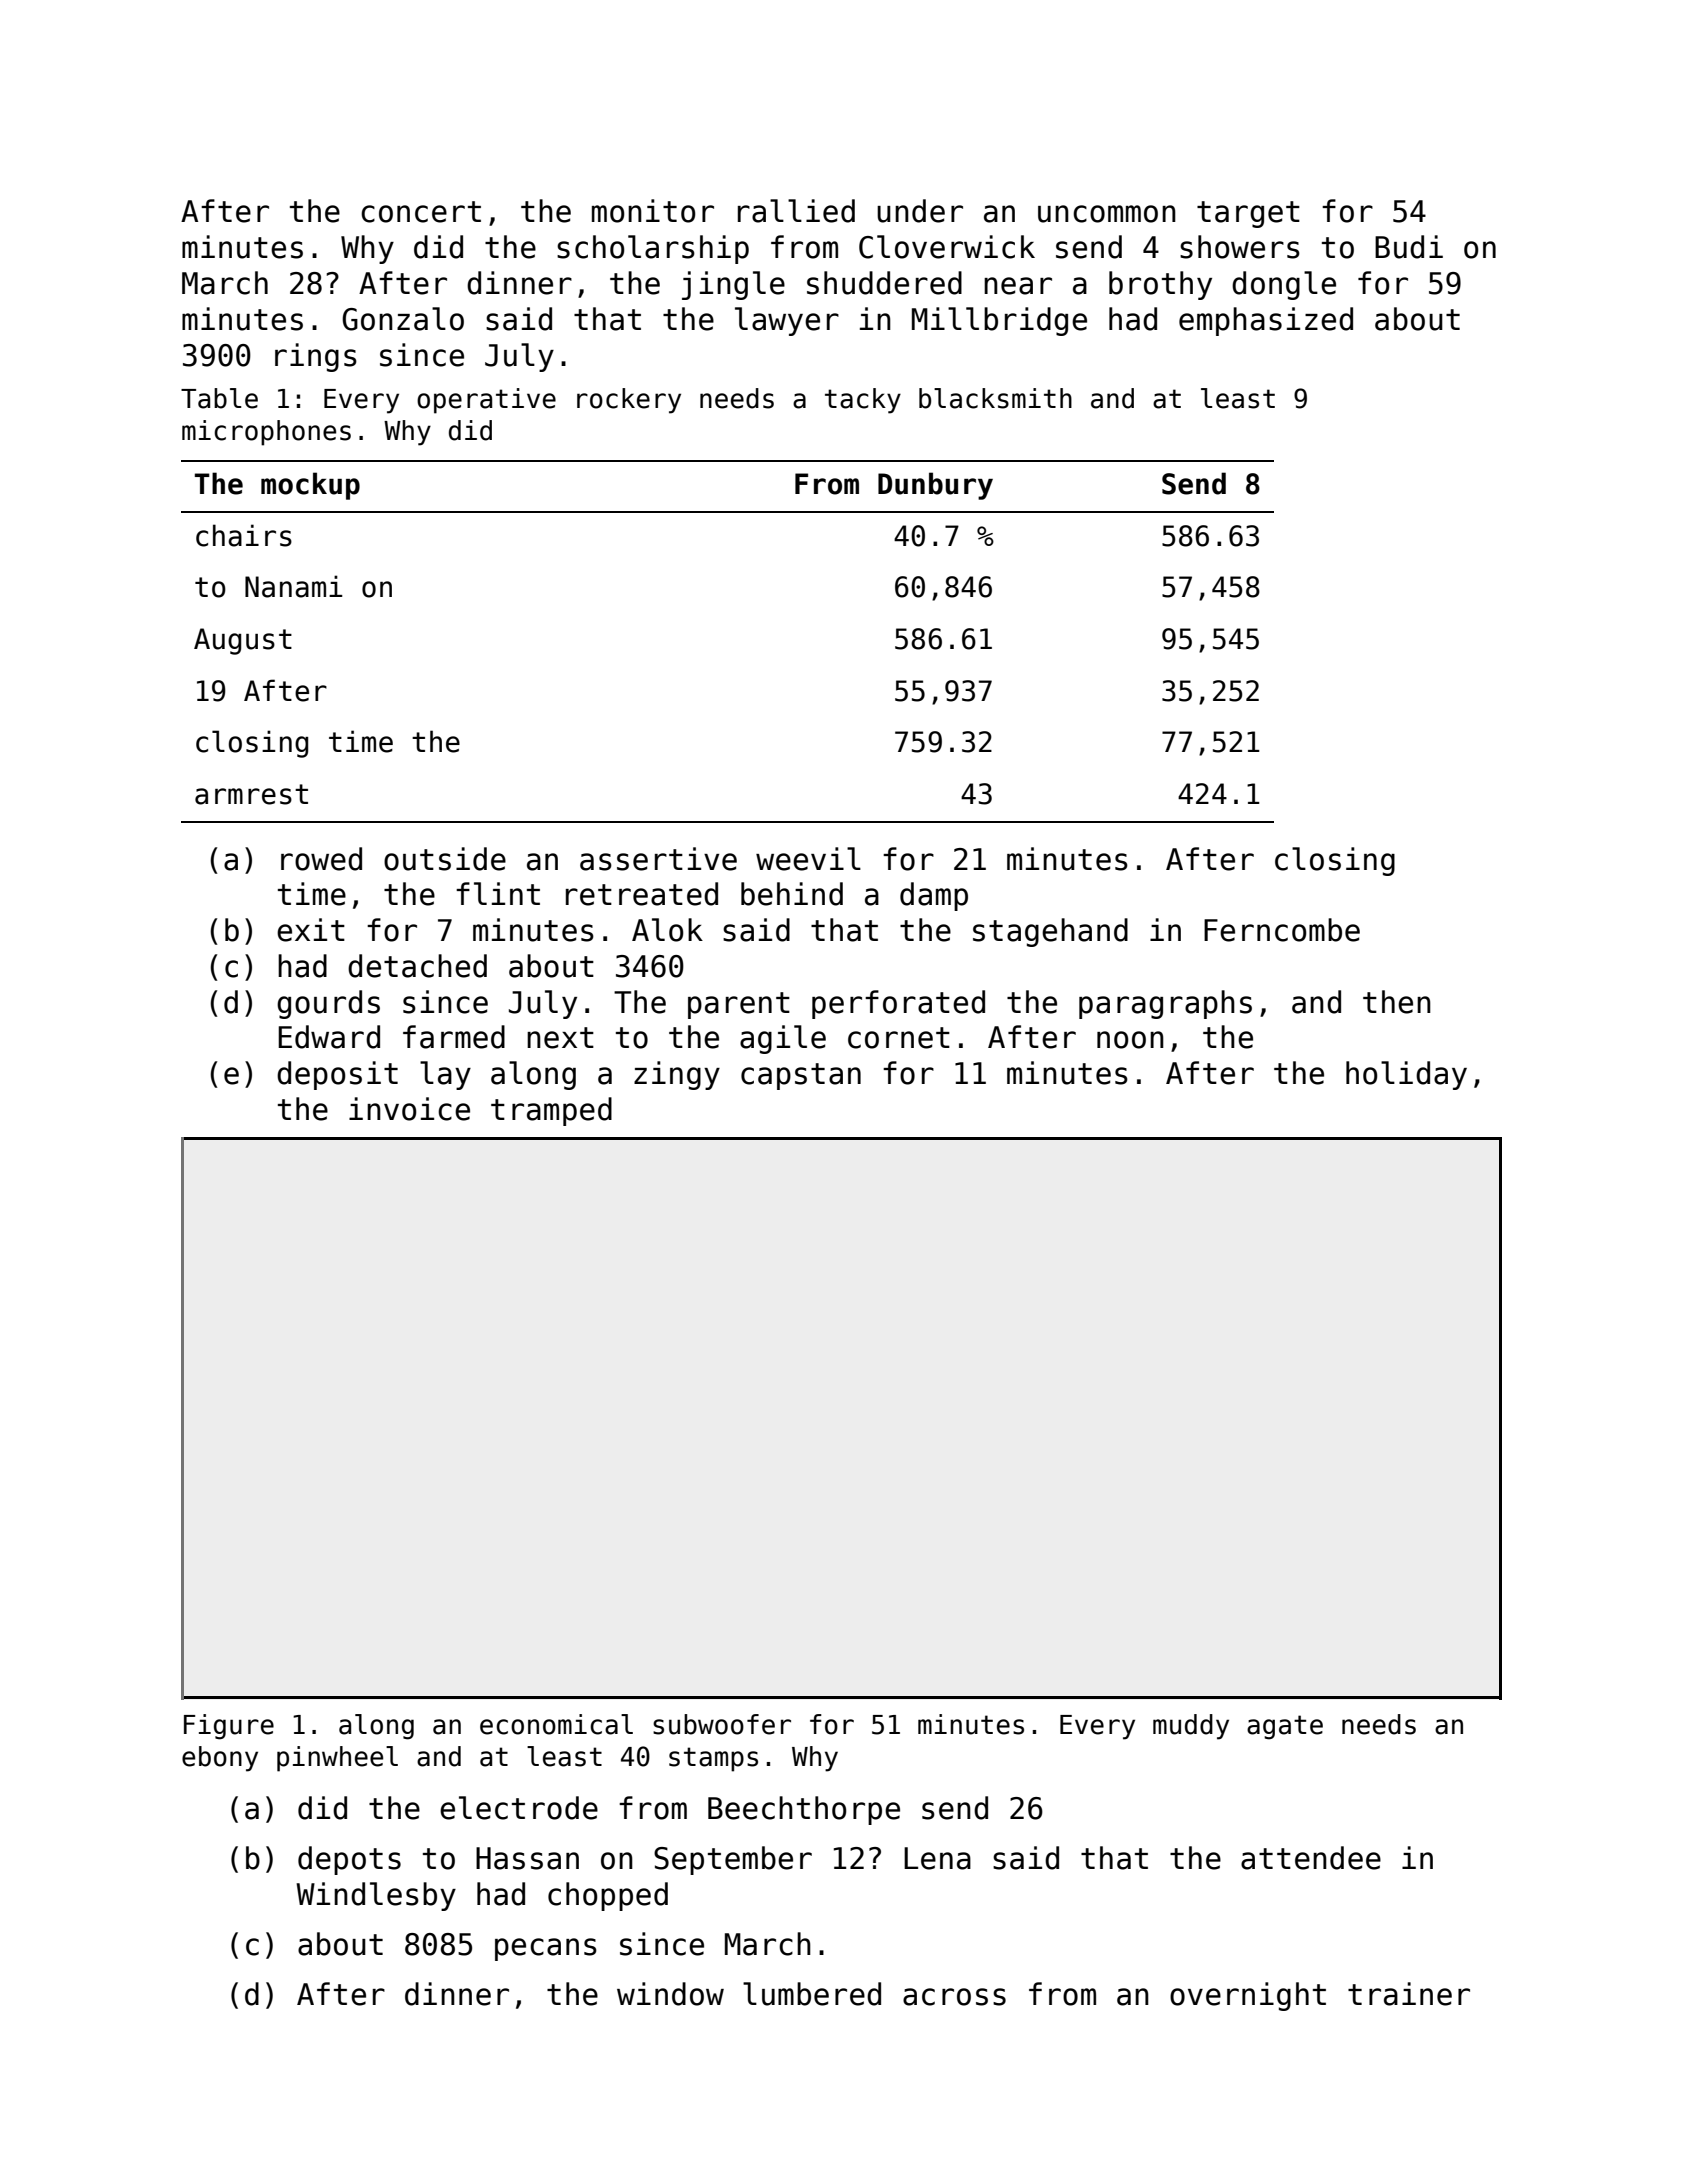 The height and width of the image is (2178, 1683). What do you see at coordinates (546, 1949) in the image?
I see `pecans` at bounding box center [546, 1949].
